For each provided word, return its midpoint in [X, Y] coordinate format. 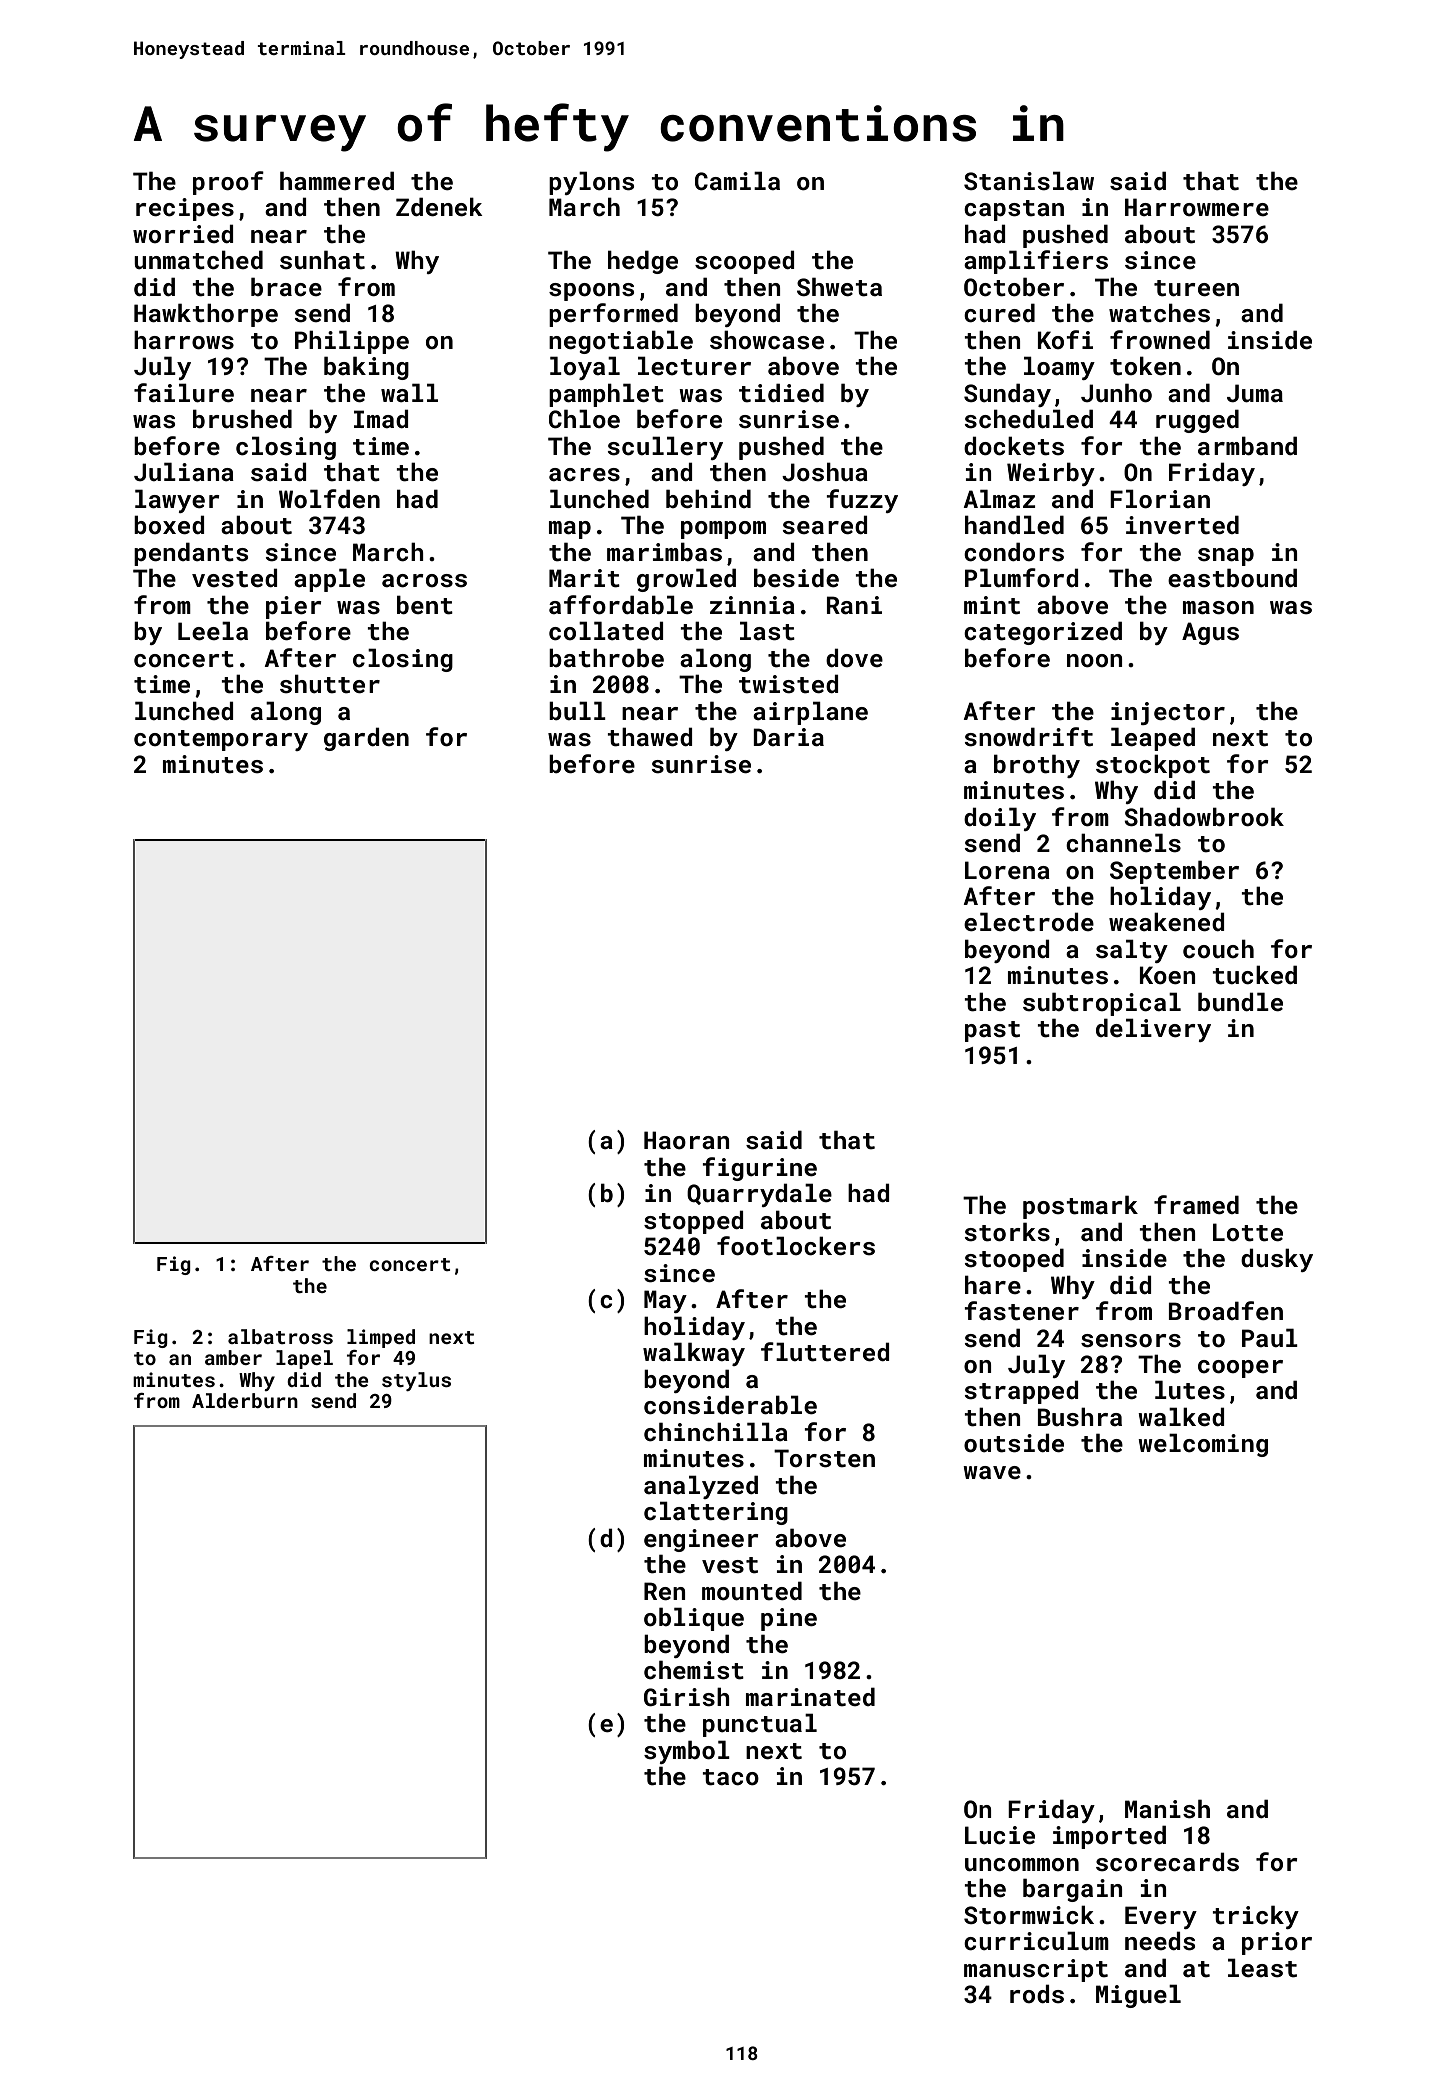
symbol [687, 1752]
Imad [381, 418]
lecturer [694, 366]
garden [366, 739]
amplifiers [1036, 262]
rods [1037, 1994]
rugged [1197, 421]
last [767, 631]
